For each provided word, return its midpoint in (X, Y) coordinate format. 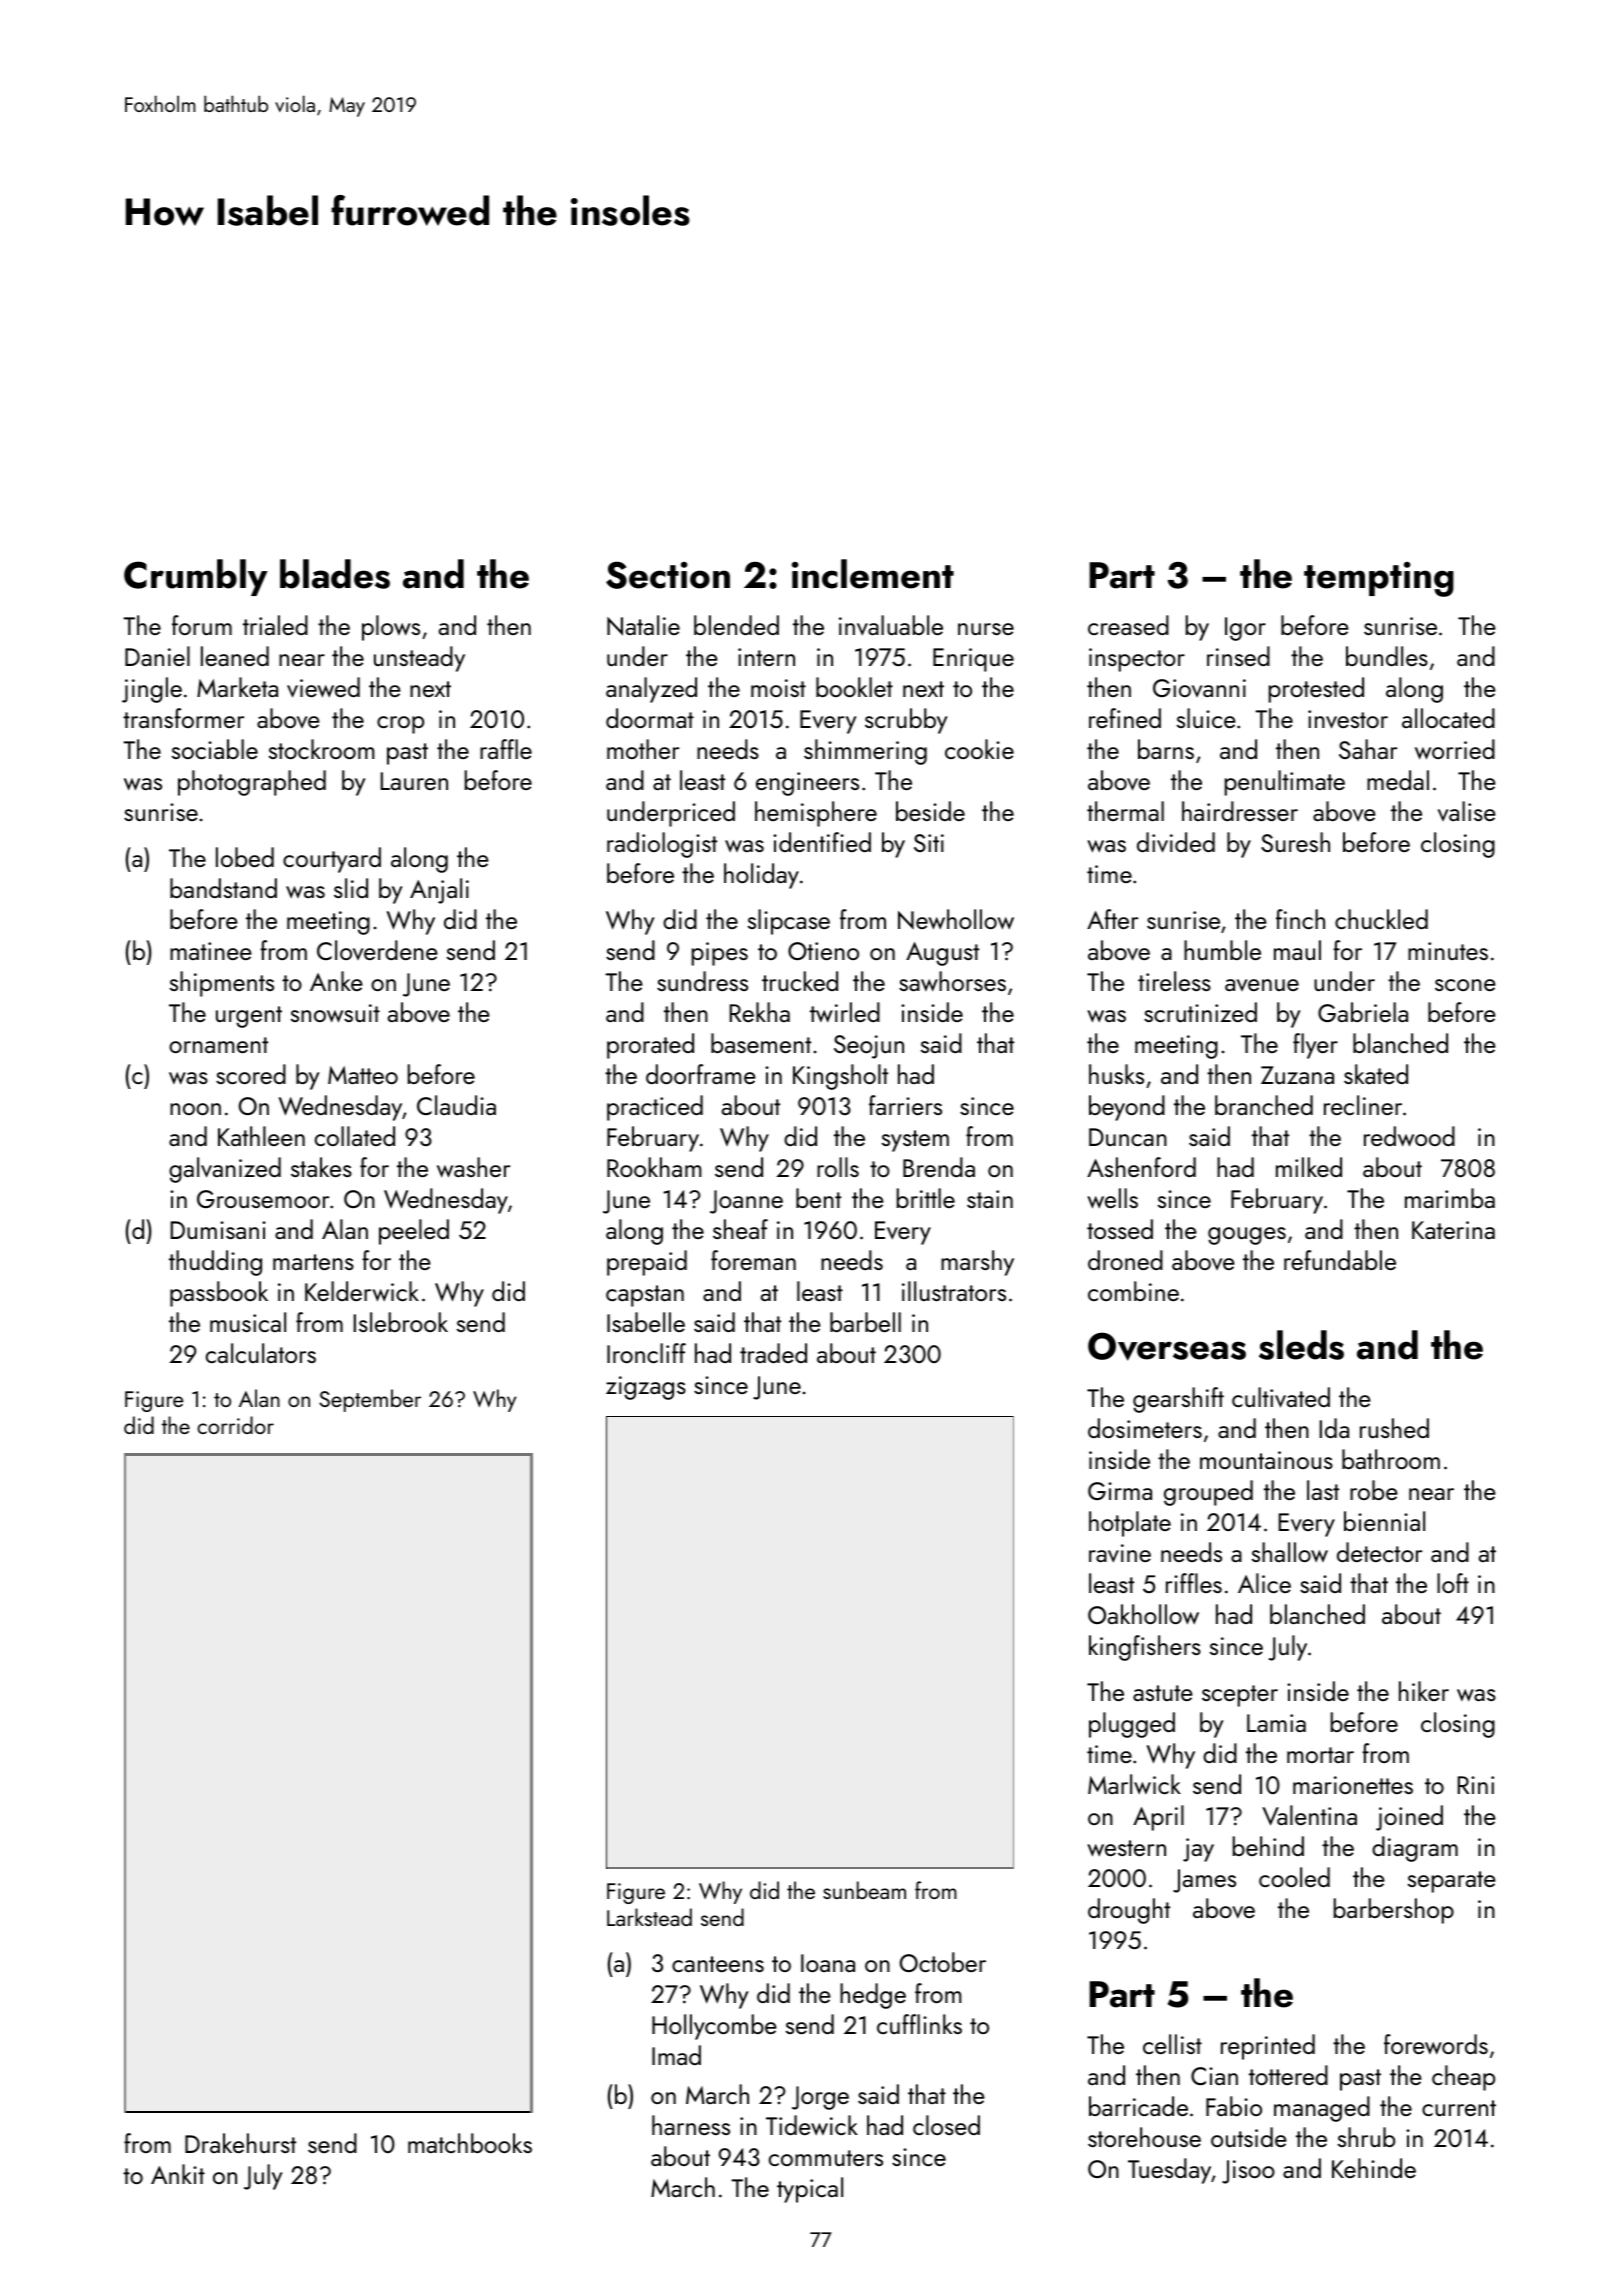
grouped (1208, 1493)
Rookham (654, 1167)
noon (195, 1109)
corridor (235, 1425)
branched (1264, 1105)
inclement (873, 574)
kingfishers (1145, 1648)
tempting (1379, 579)
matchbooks (470, 2143)
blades (335, 574)
